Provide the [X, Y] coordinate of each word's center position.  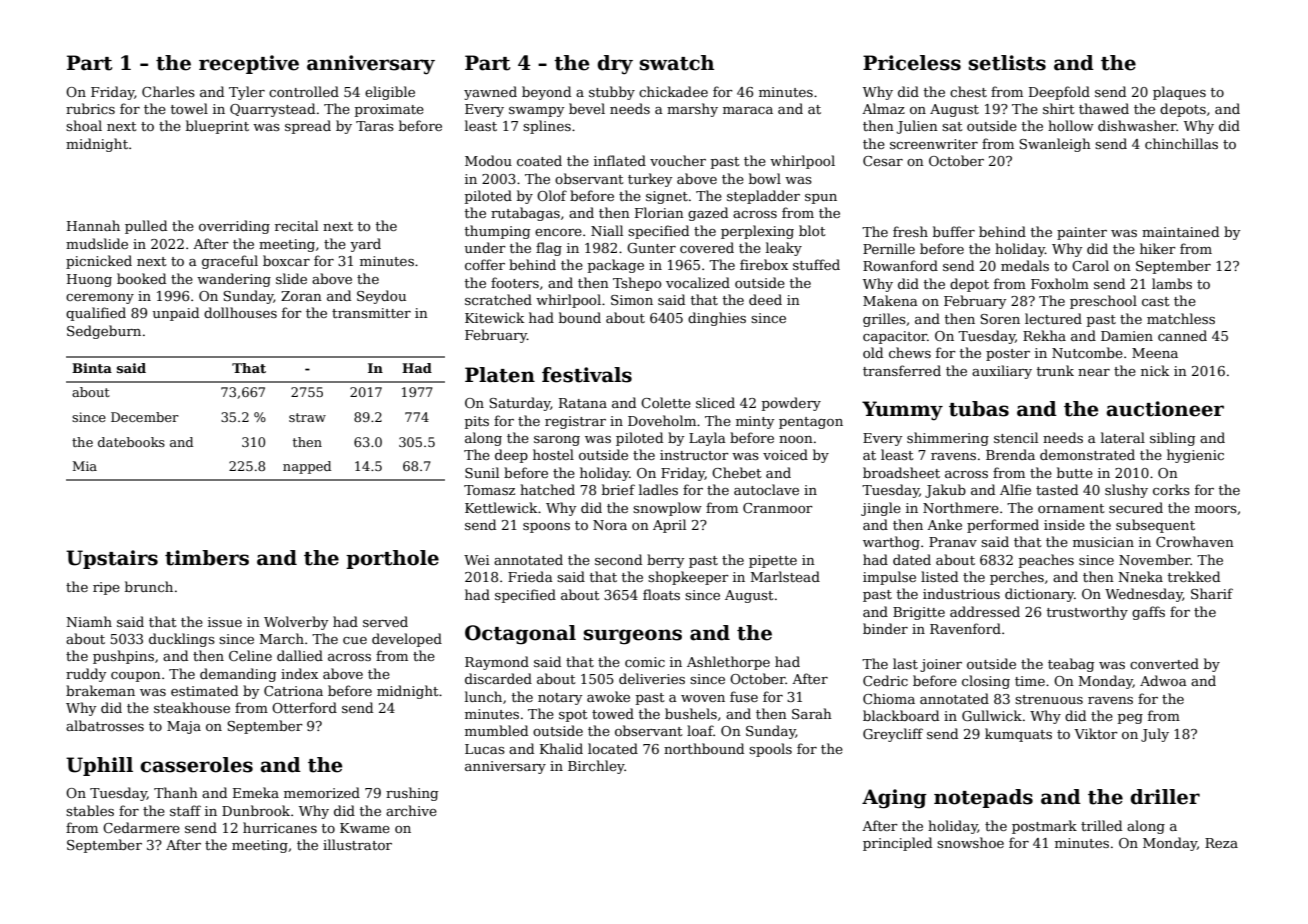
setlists [1007, 63]
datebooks [131, 442]
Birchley [596, 767]
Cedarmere [141, 827]
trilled [1101, 825]
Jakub [945, 491]
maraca [748, 110]
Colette [666, 402]
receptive [249, 64]
